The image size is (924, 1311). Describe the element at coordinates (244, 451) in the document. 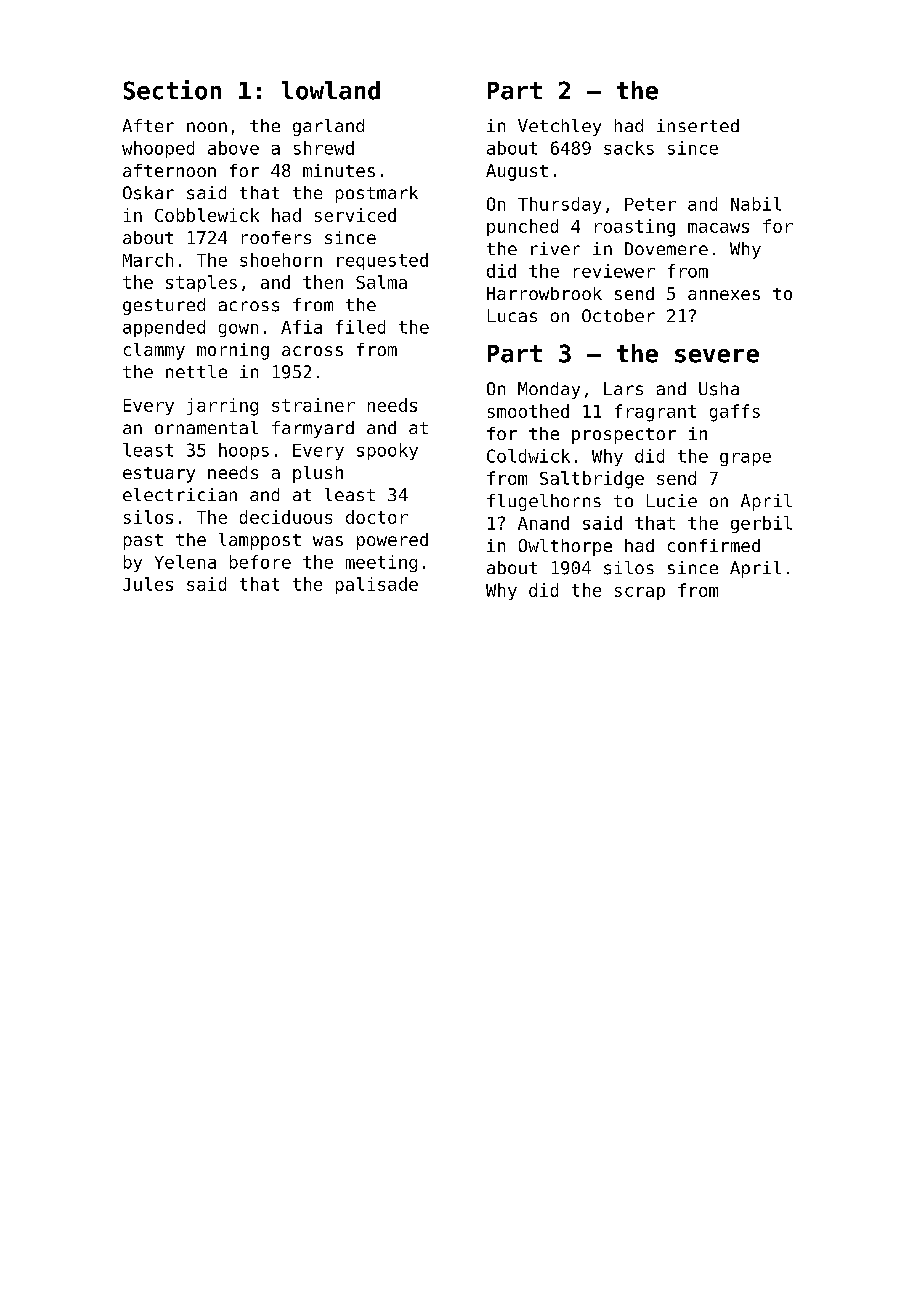

I see `hoops` at that location.
